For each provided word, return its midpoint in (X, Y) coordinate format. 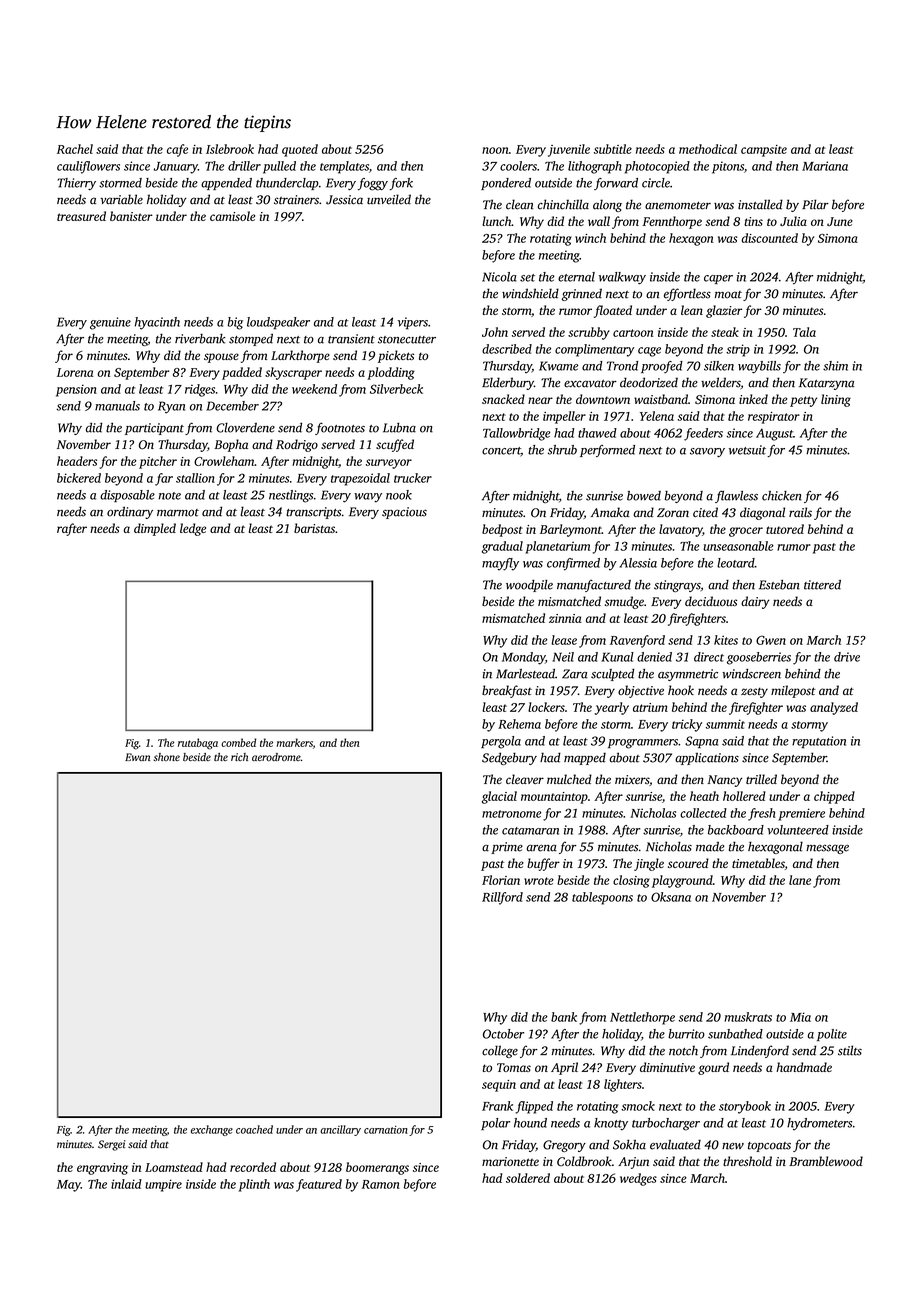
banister (131, 216)
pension (76, 390)
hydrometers (819, 1124)
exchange (212, 1130)
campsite (764, 151)
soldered (528, 1178)
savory (707, 452)
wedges (638, 1179)
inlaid (126, 1184)
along (607, 205)
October (503, 1034)
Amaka (610, 512)
